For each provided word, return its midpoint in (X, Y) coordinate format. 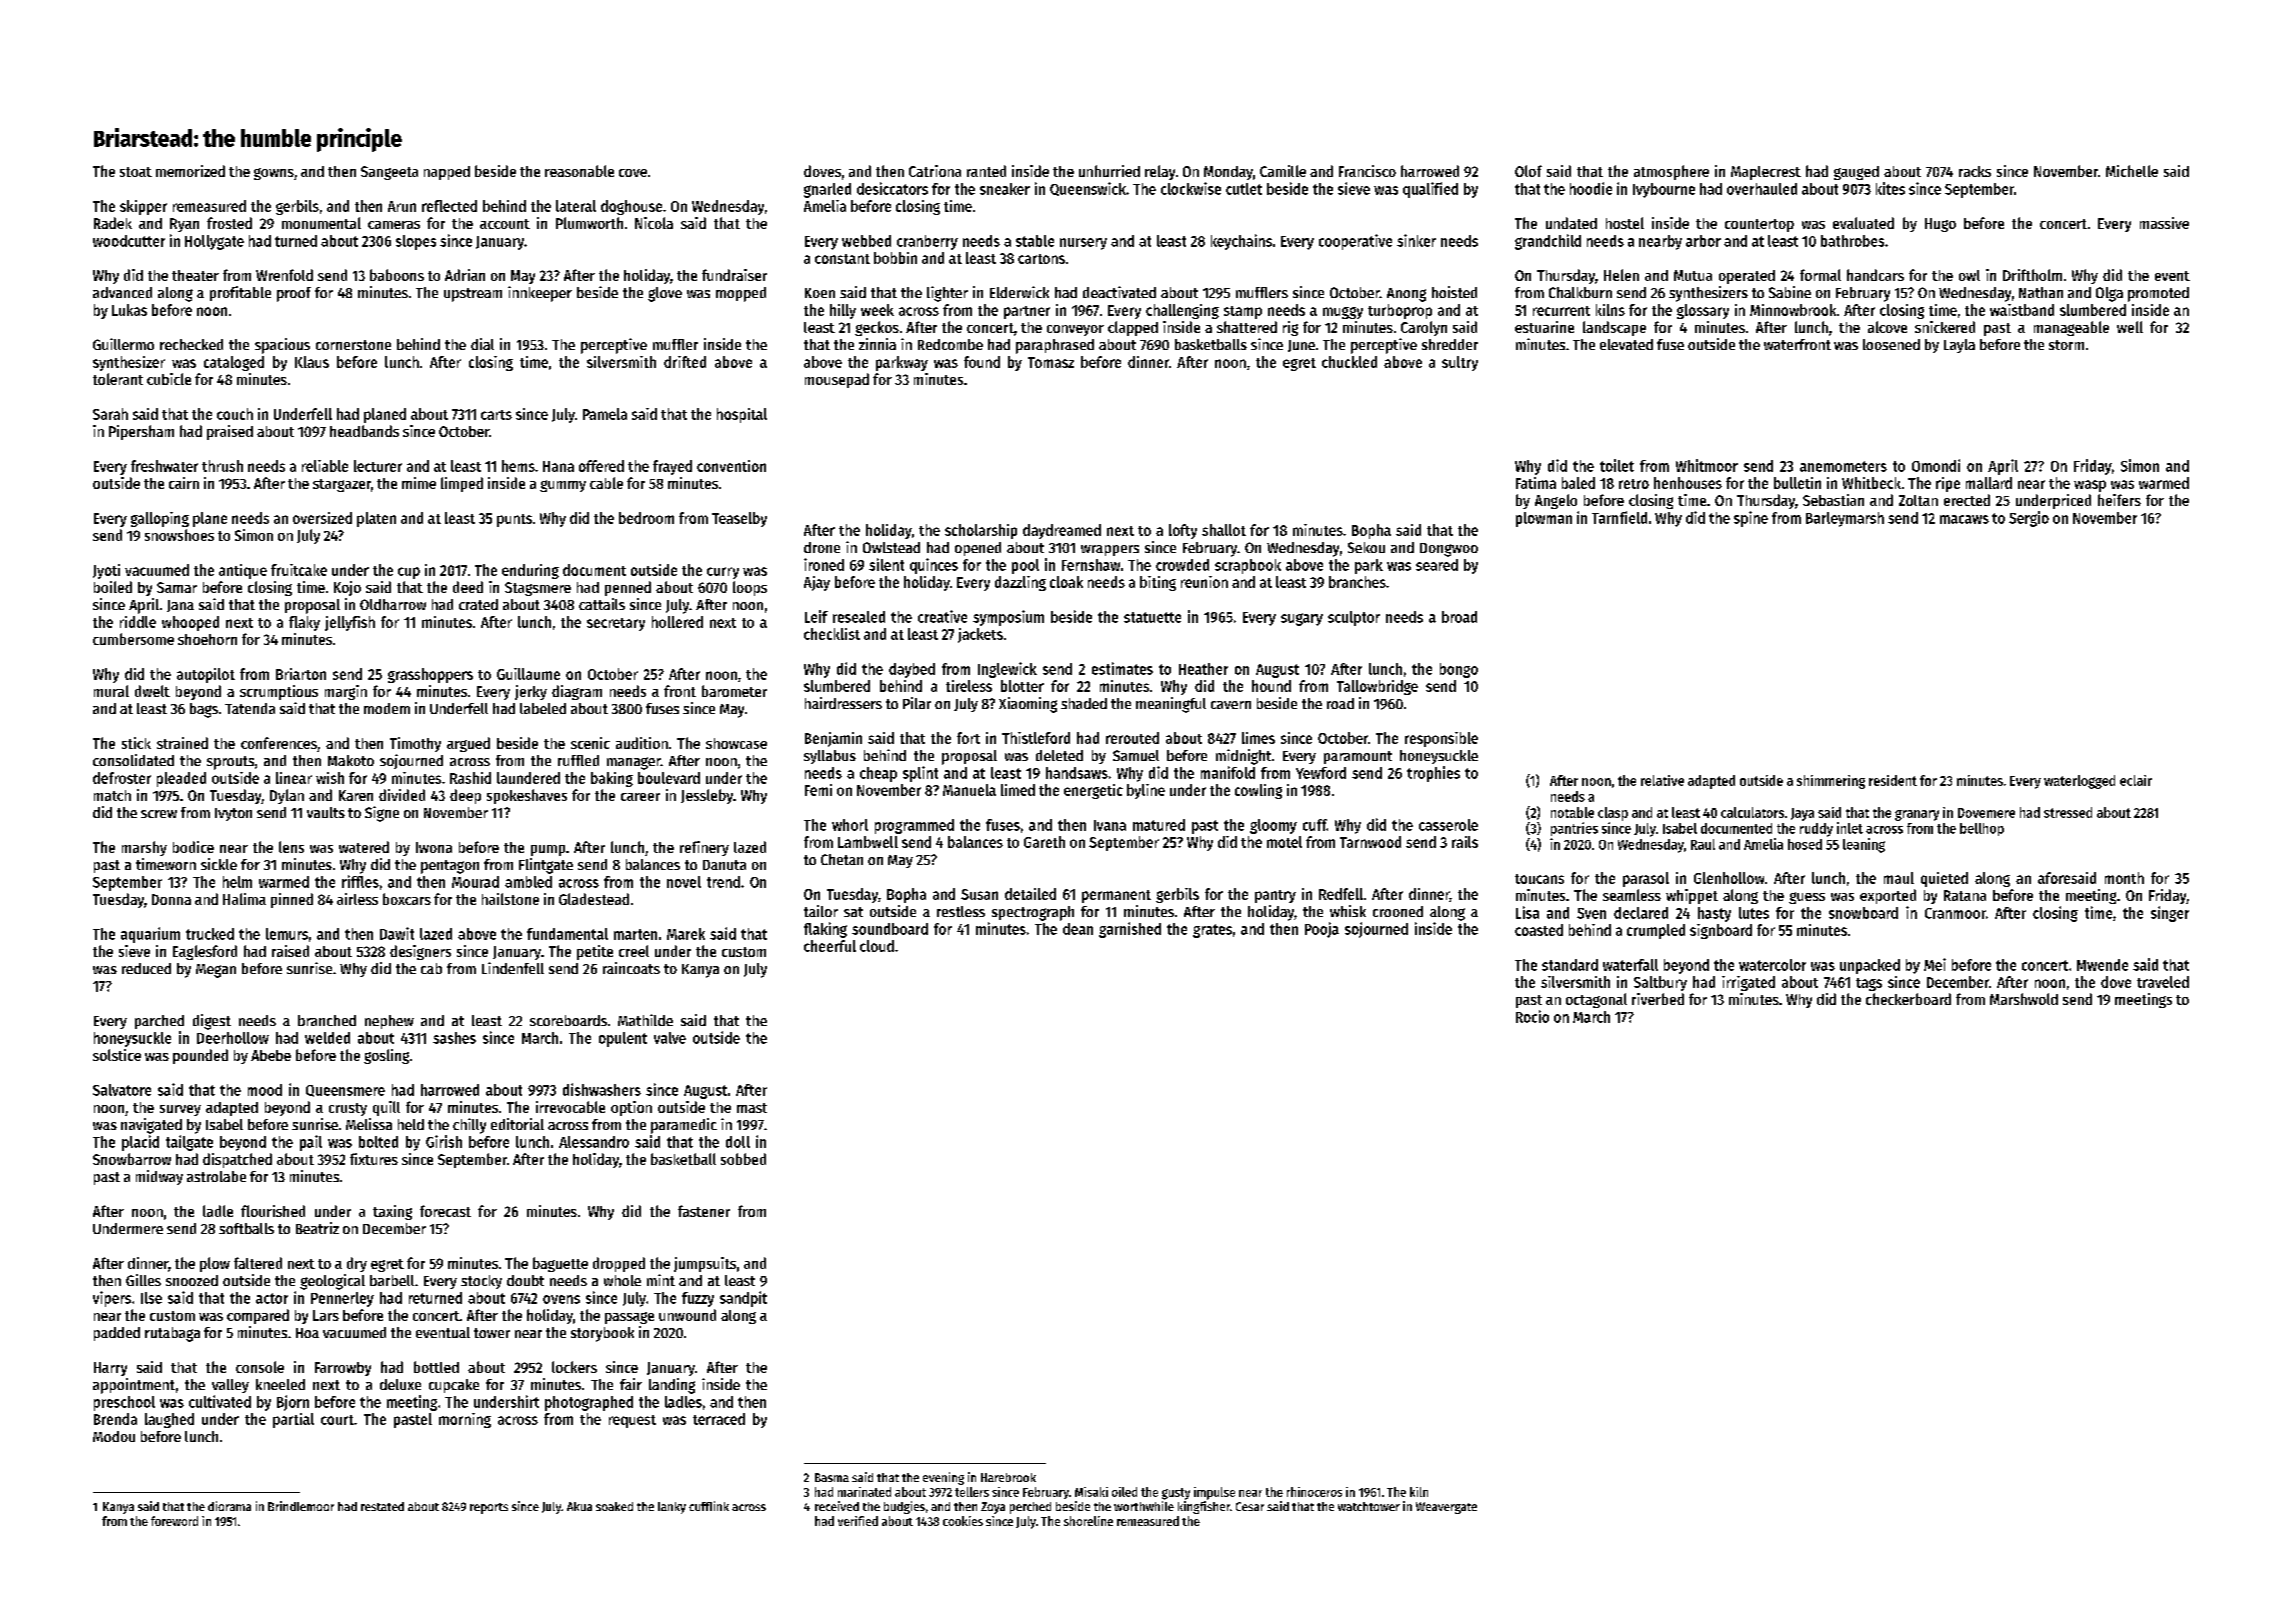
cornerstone (353, 345)
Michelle (2132, 171)
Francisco (1367, 171)
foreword (174, 1521)
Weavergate (1446, 1508)
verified (858, 1521)
